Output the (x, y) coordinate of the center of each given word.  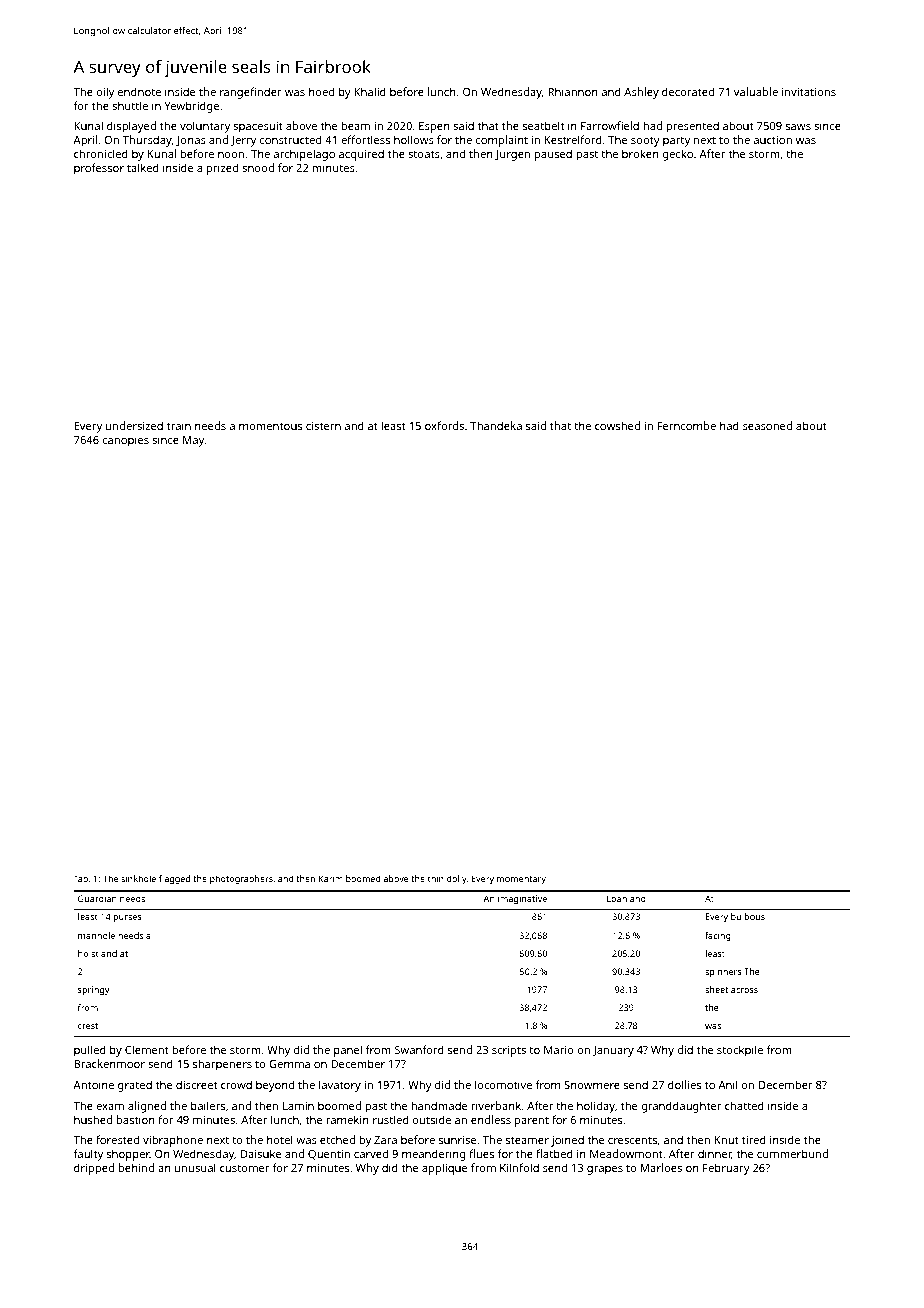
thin (436, 878)
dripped (94, 1169)
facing (718, 936)
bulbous (748, 916)
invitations (809, 92)
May (194, 441)
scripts (509, 1051)
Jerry (243, 141)
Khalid (370, 91)
